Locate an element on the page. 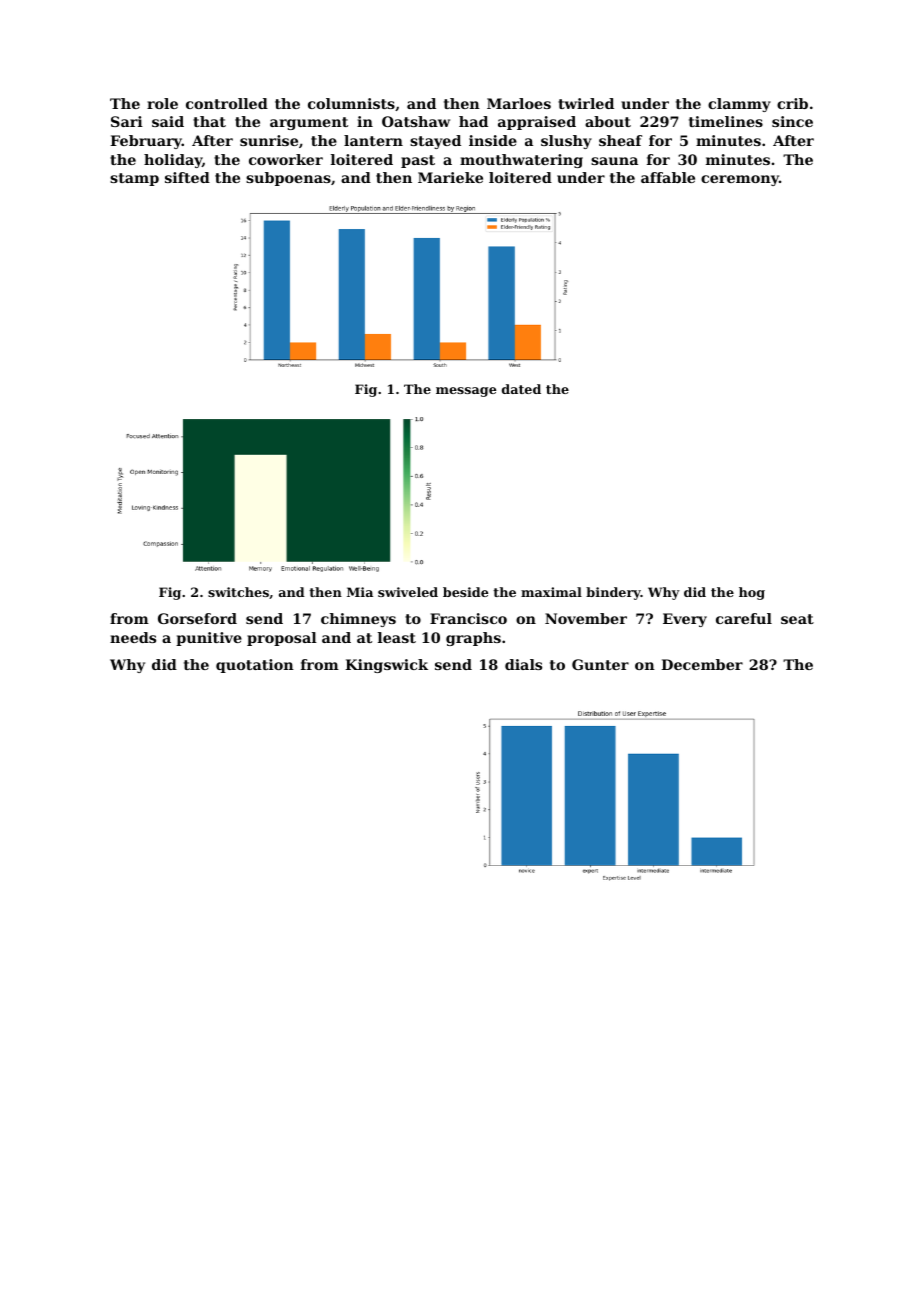 The height and width of the document is (1308, 924). Mia is located at coordinates (360, 592).
